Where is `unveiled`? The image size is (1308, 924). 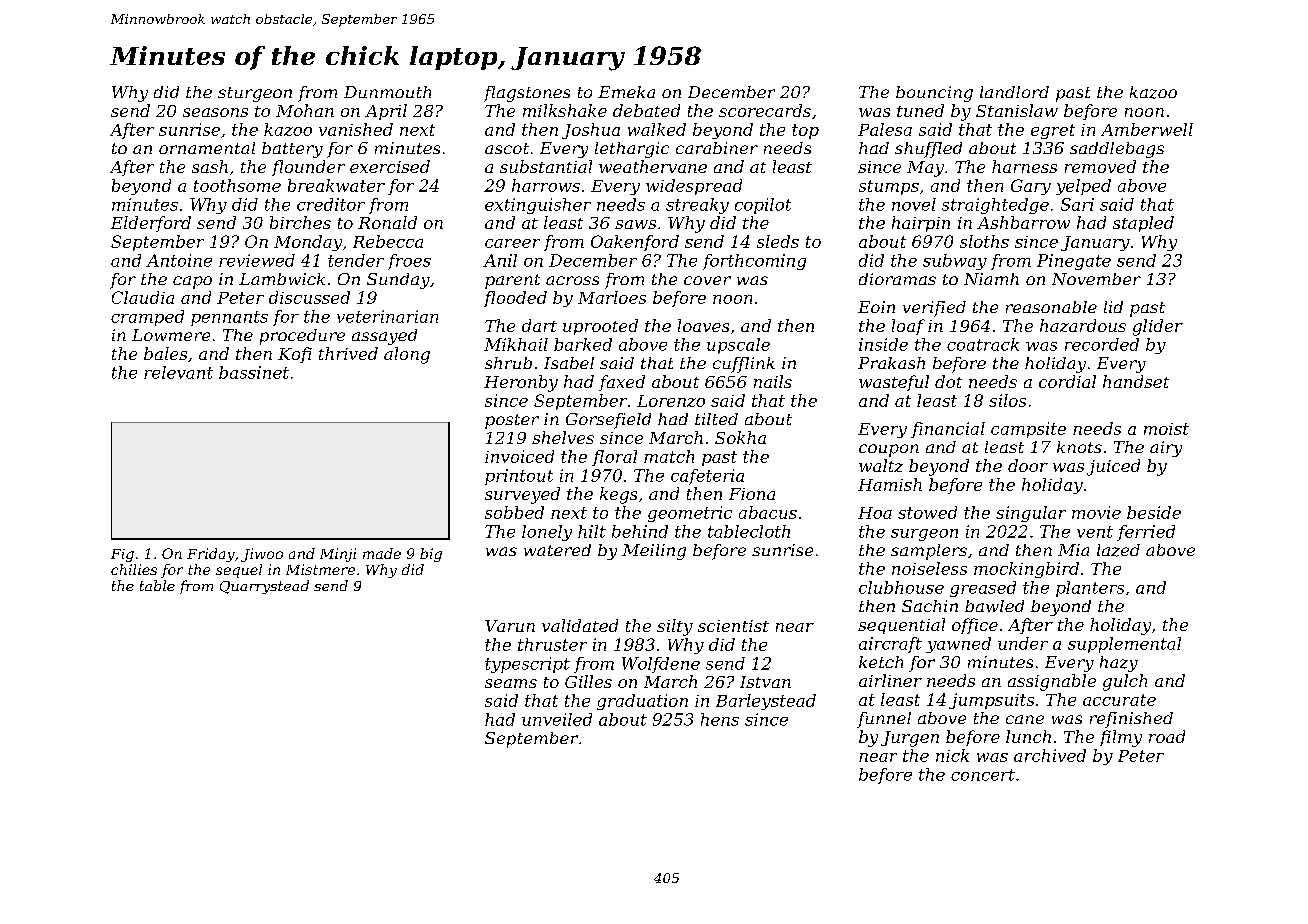 unveiled is located at coordinates (557, 719).
